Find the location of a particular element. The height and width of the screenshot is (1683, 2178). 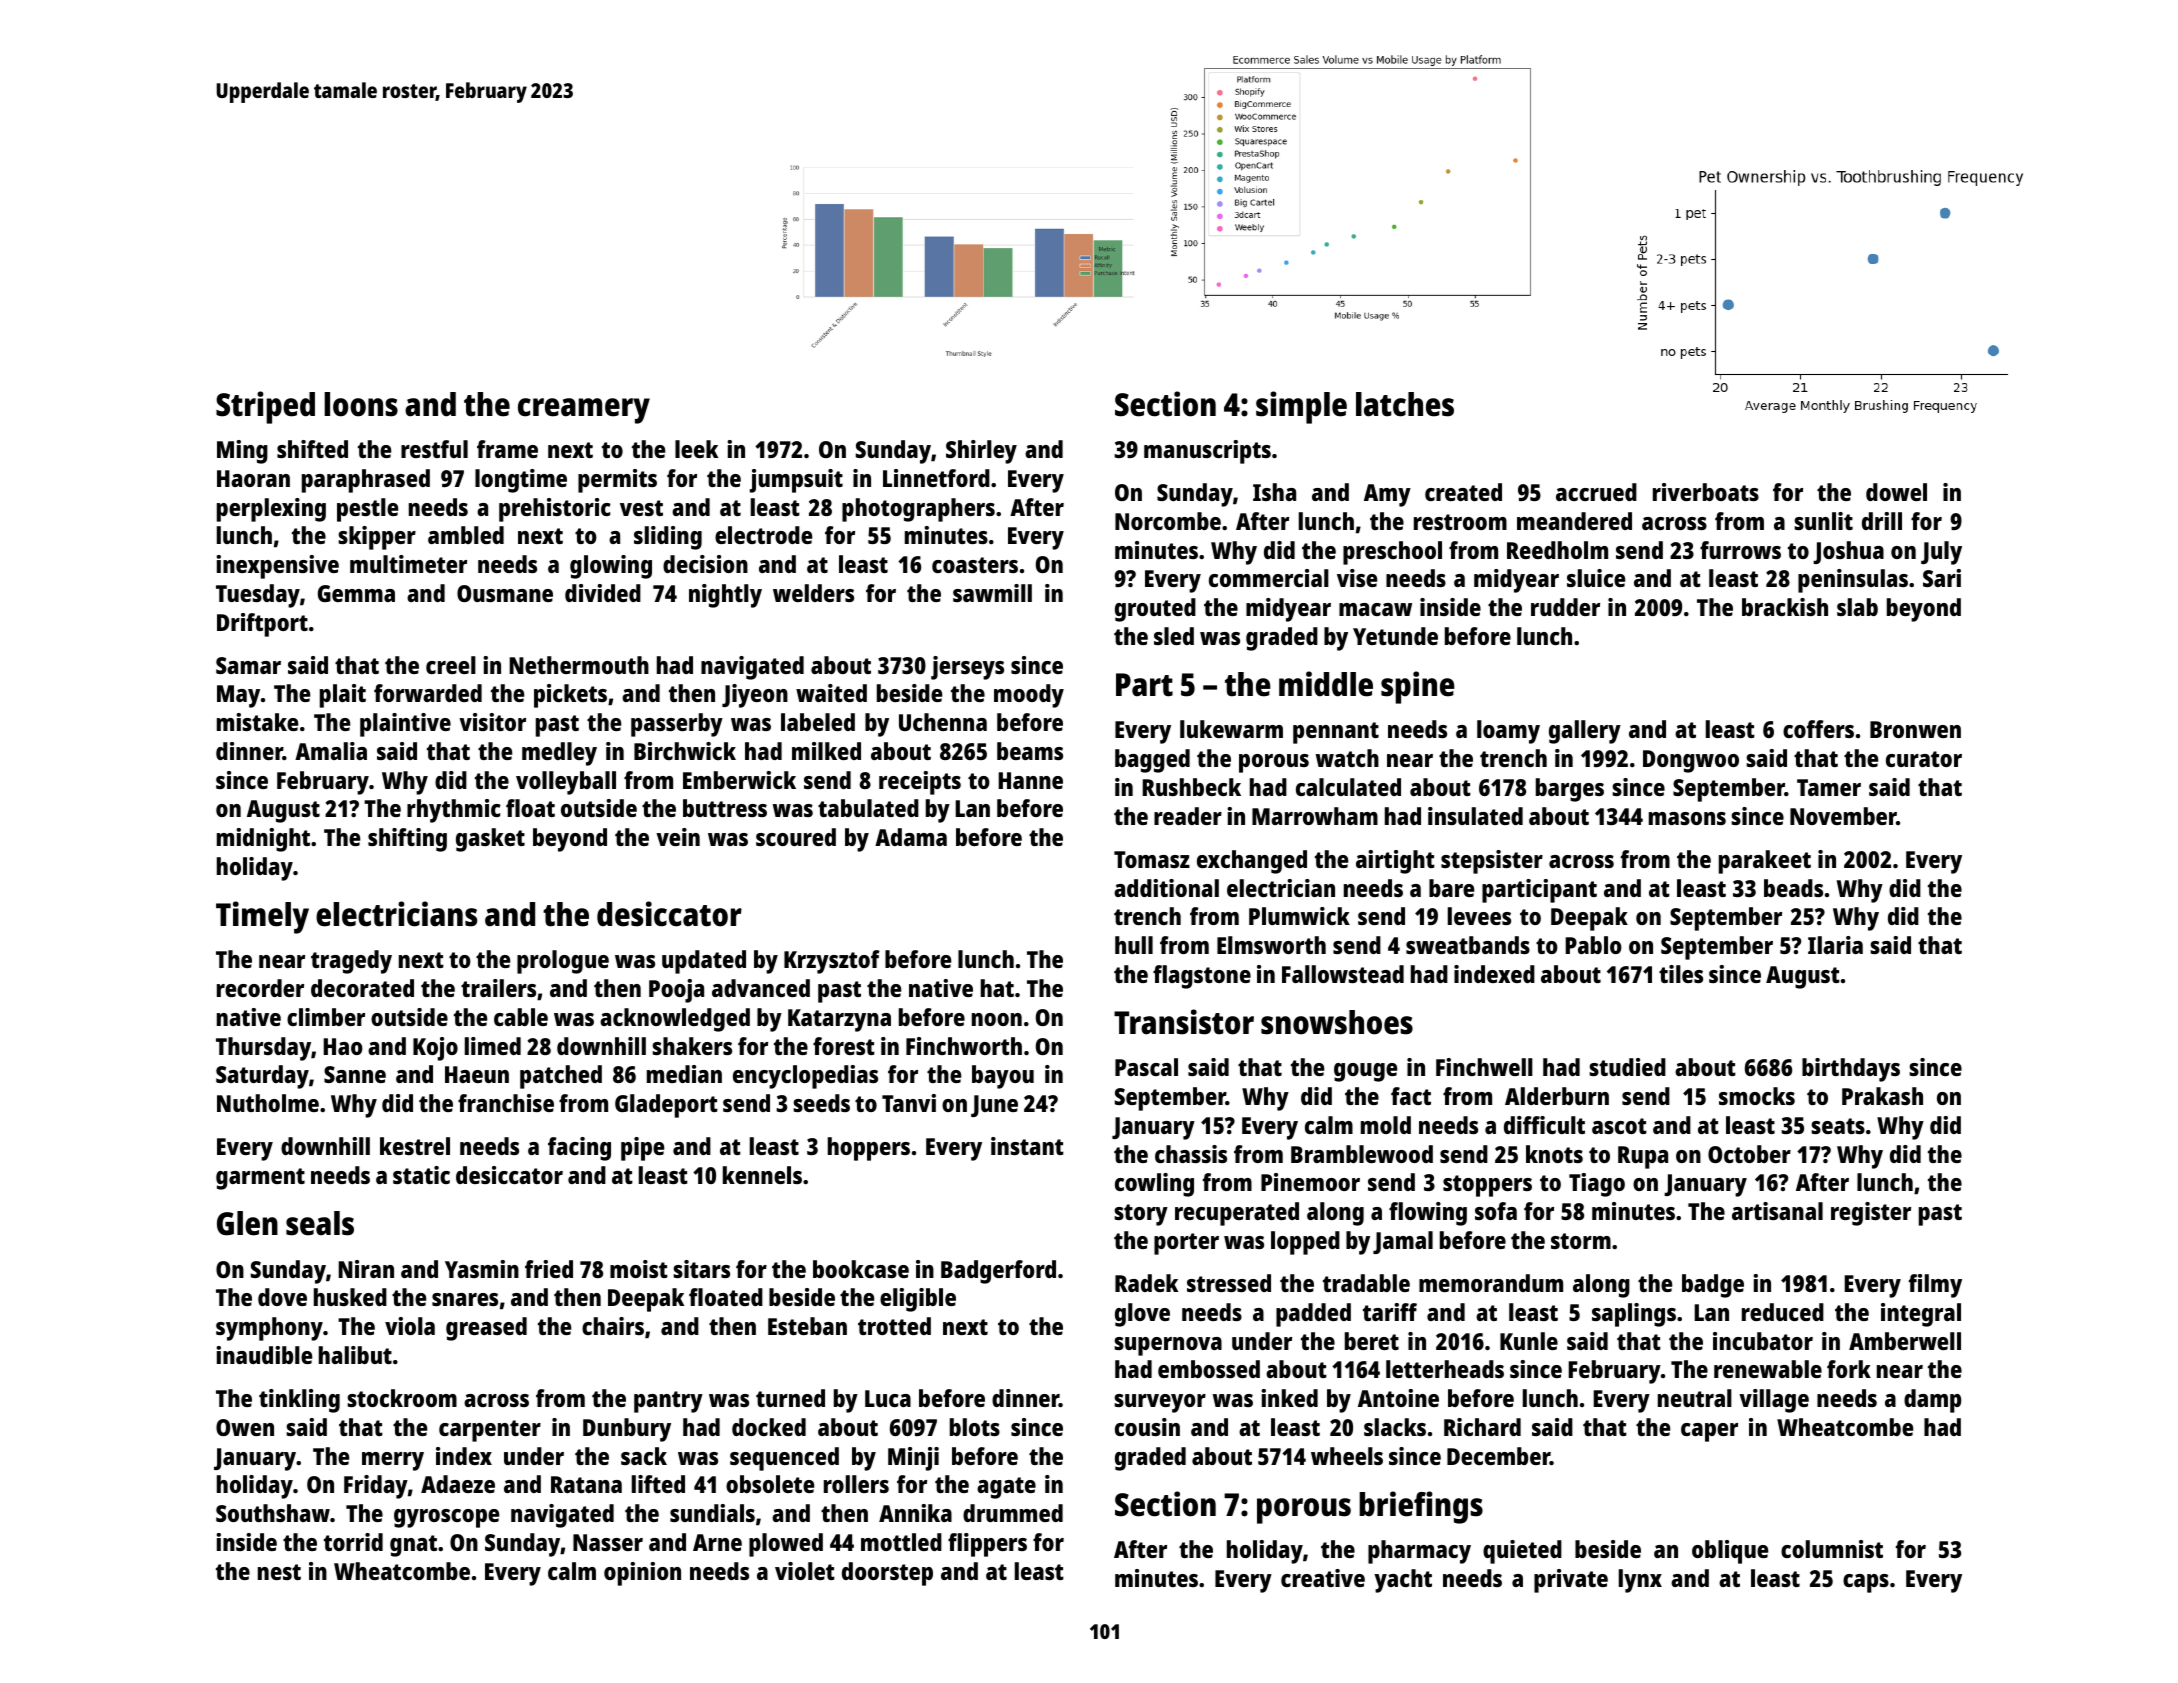

Jiyeon is located at coordinates (755, 696).
